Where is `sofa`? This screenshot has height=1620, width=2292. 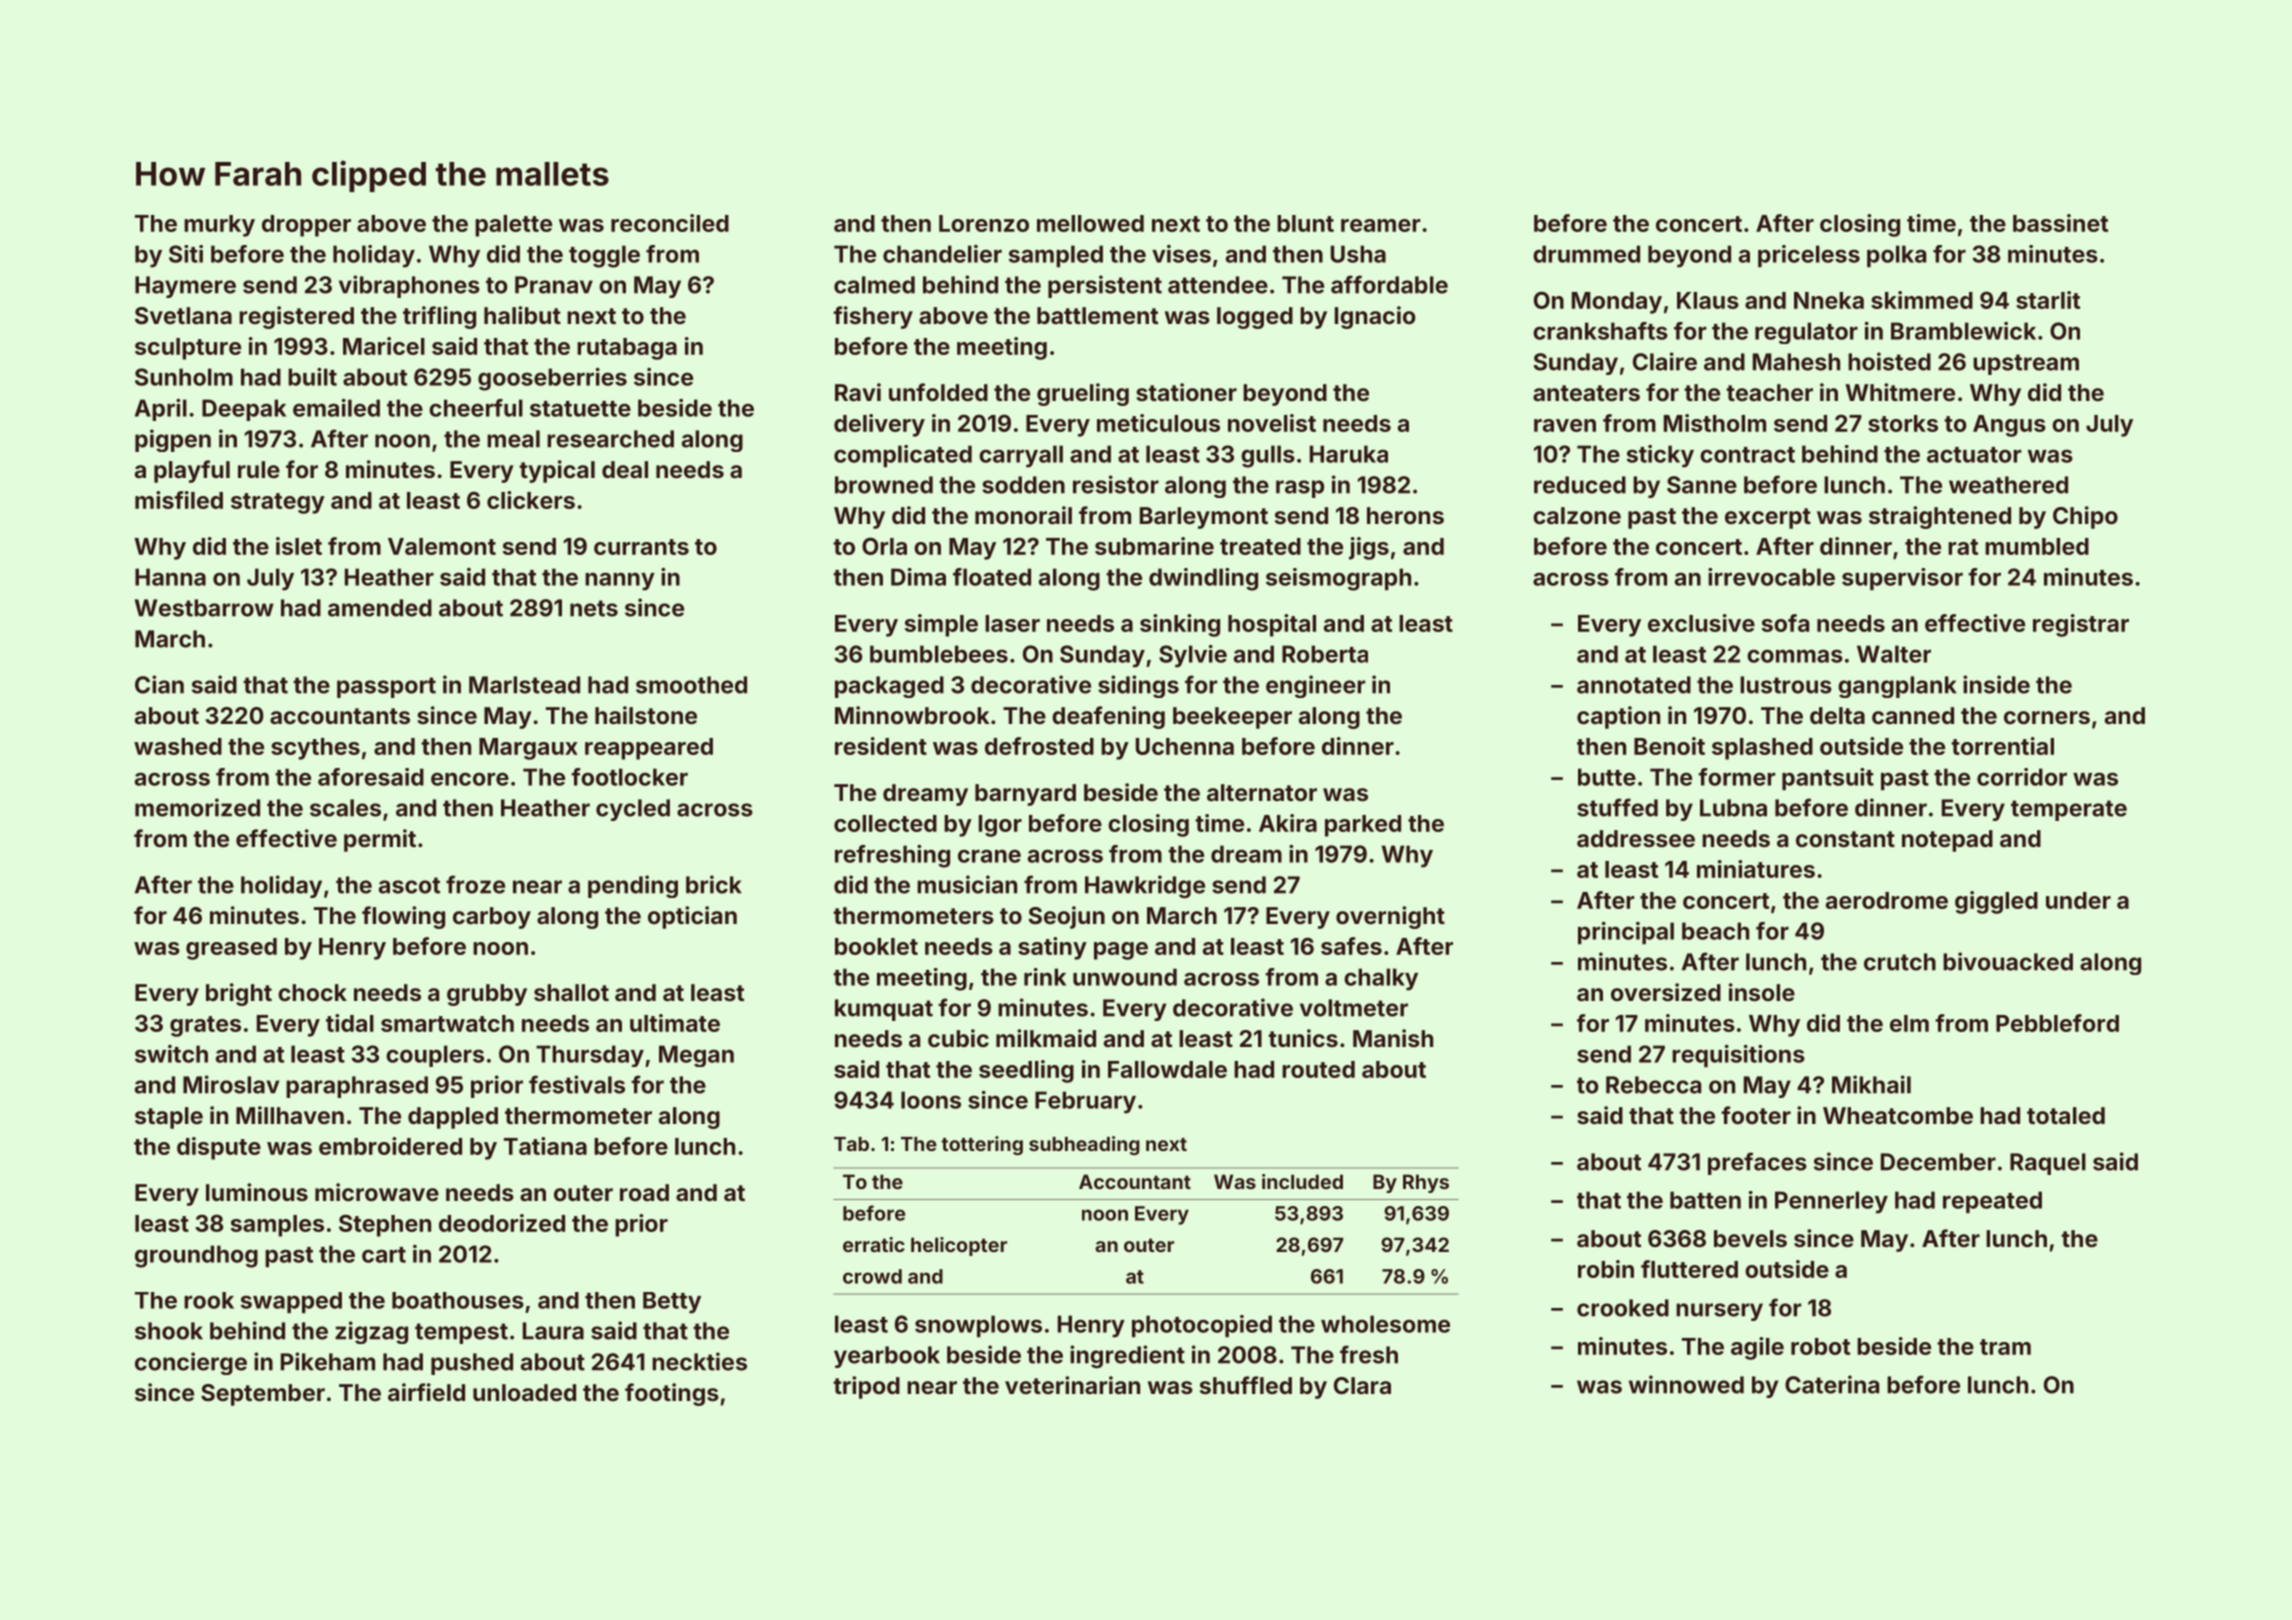 sofa is located at coordinates (1785, 623).
